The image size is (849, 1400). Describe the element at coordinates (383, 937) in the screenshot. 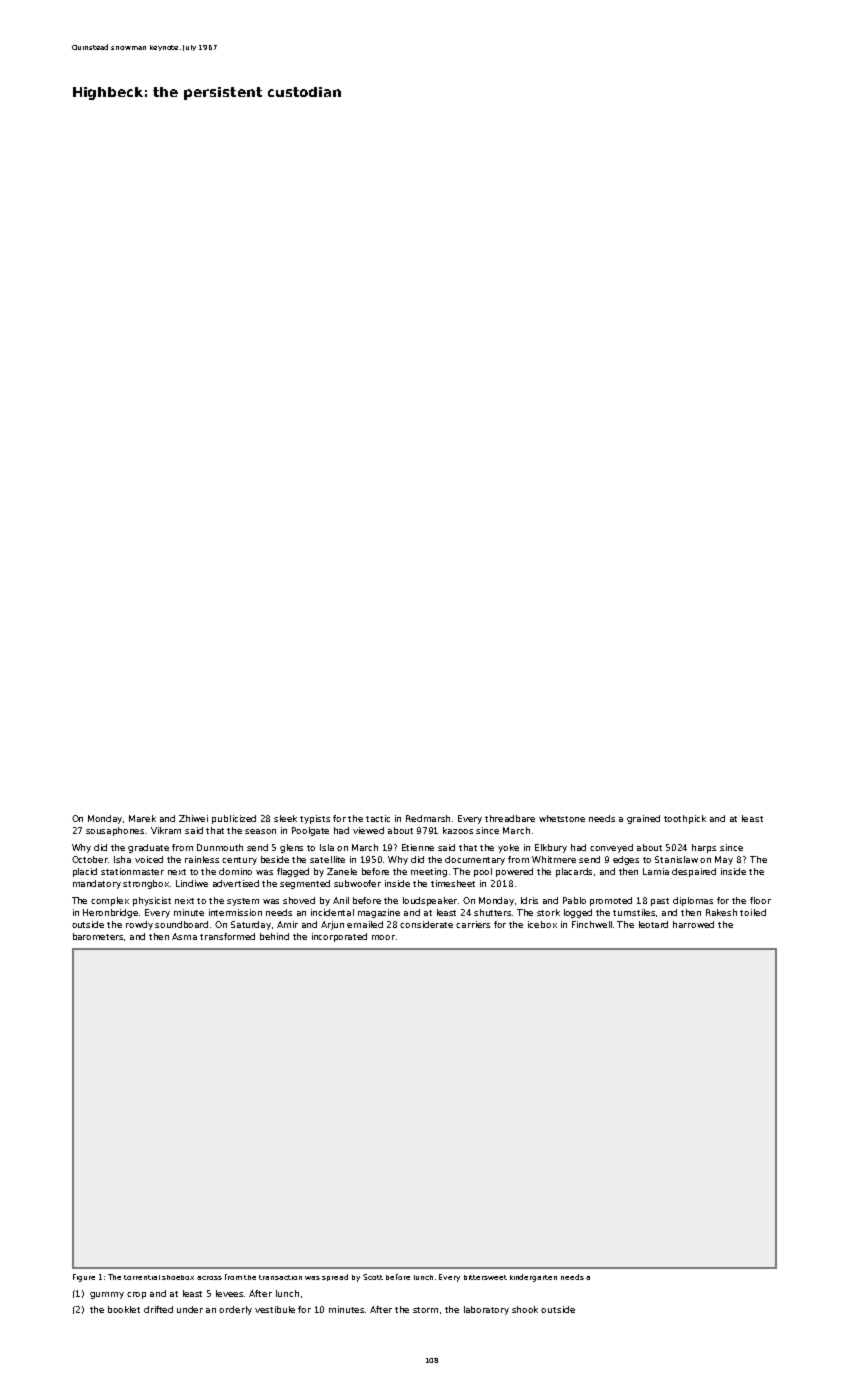

I see `moor` at that location.
